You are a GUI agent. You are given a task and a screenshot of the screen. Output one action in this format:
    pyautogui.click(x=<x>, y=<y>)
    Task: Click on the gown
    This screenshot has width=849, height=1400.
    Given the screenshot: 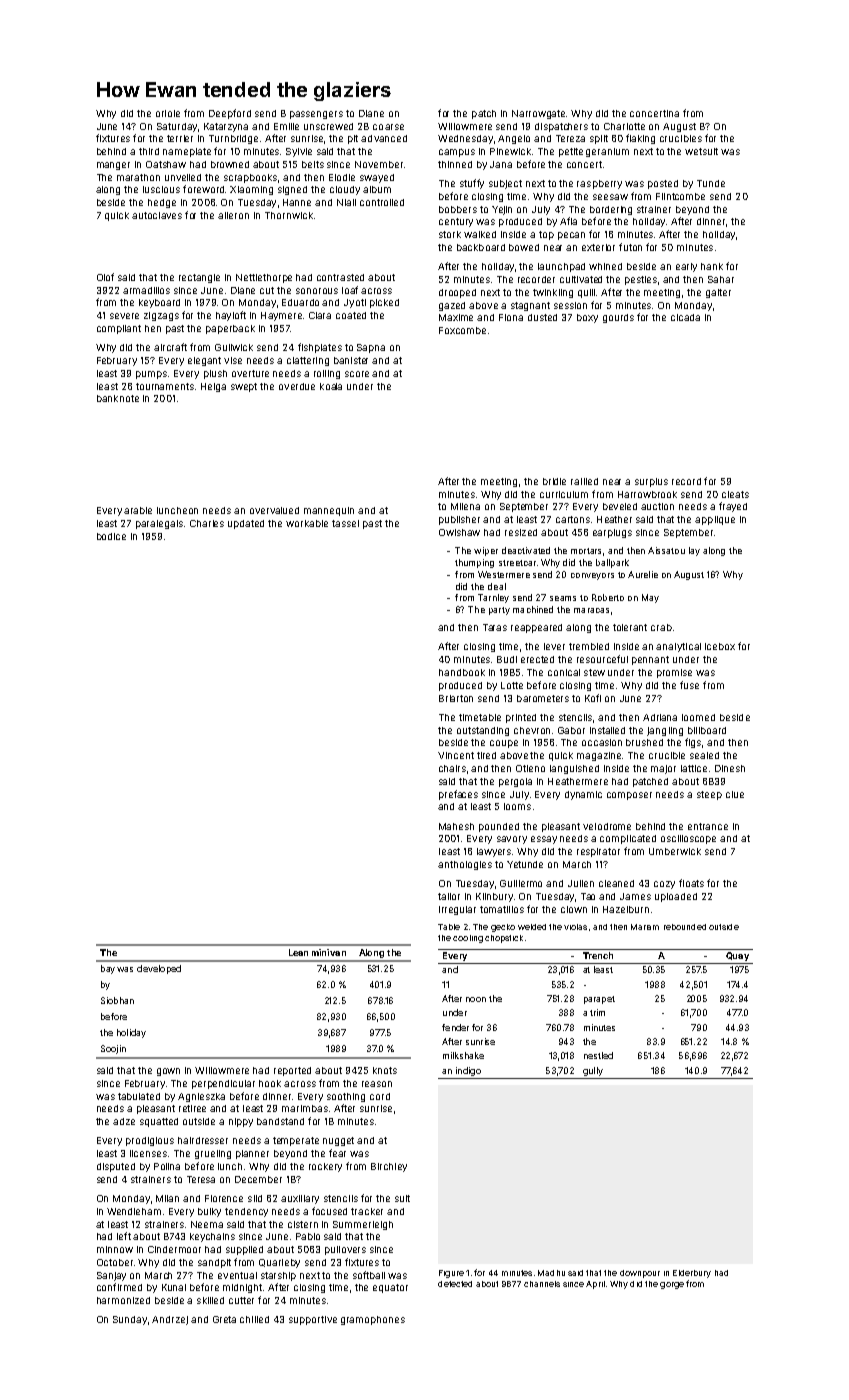 What is the action you would take?
    pyautogui.click(x=168, y=1072)
